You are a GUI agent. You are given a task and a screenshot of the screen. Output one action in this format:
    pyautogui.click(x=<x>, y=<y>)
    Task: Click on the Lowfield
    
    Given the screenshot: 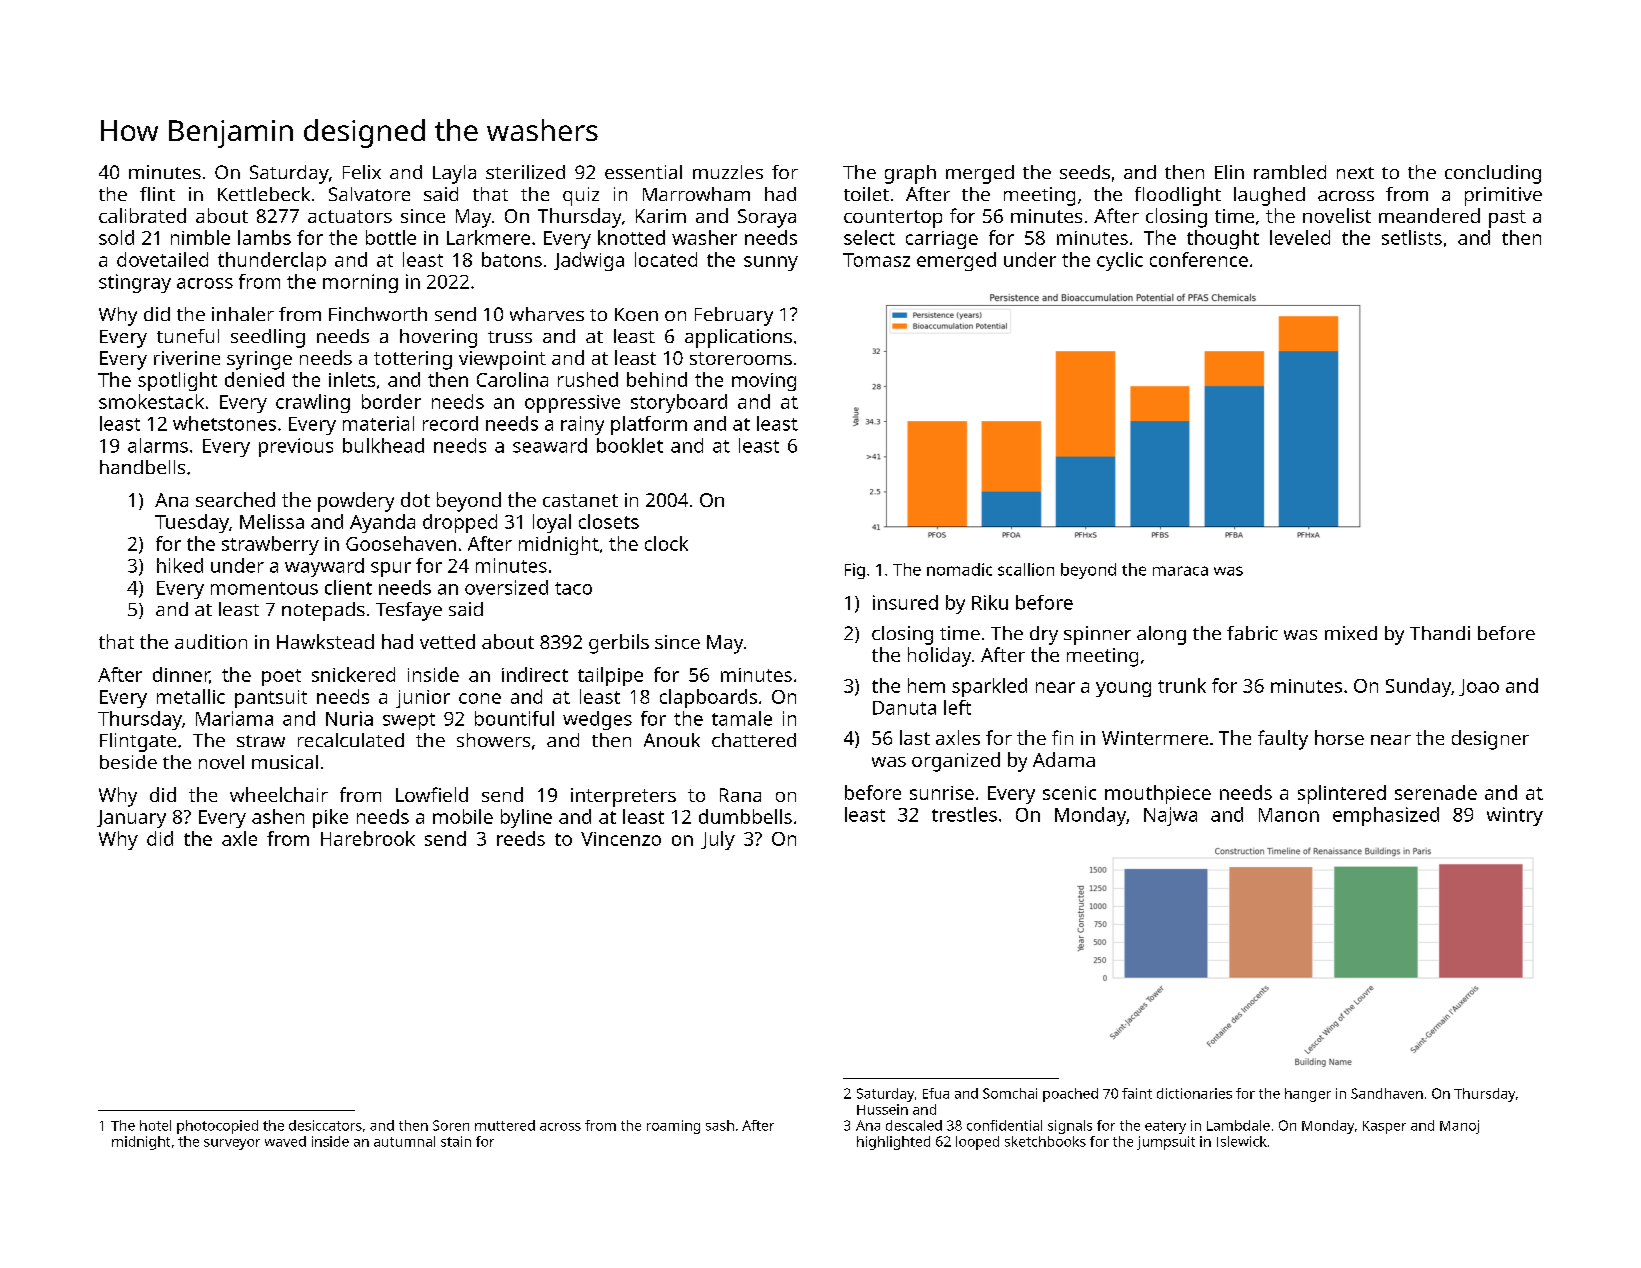 What is the action you would take?
    pyautogui.click(x=432, y=794)
